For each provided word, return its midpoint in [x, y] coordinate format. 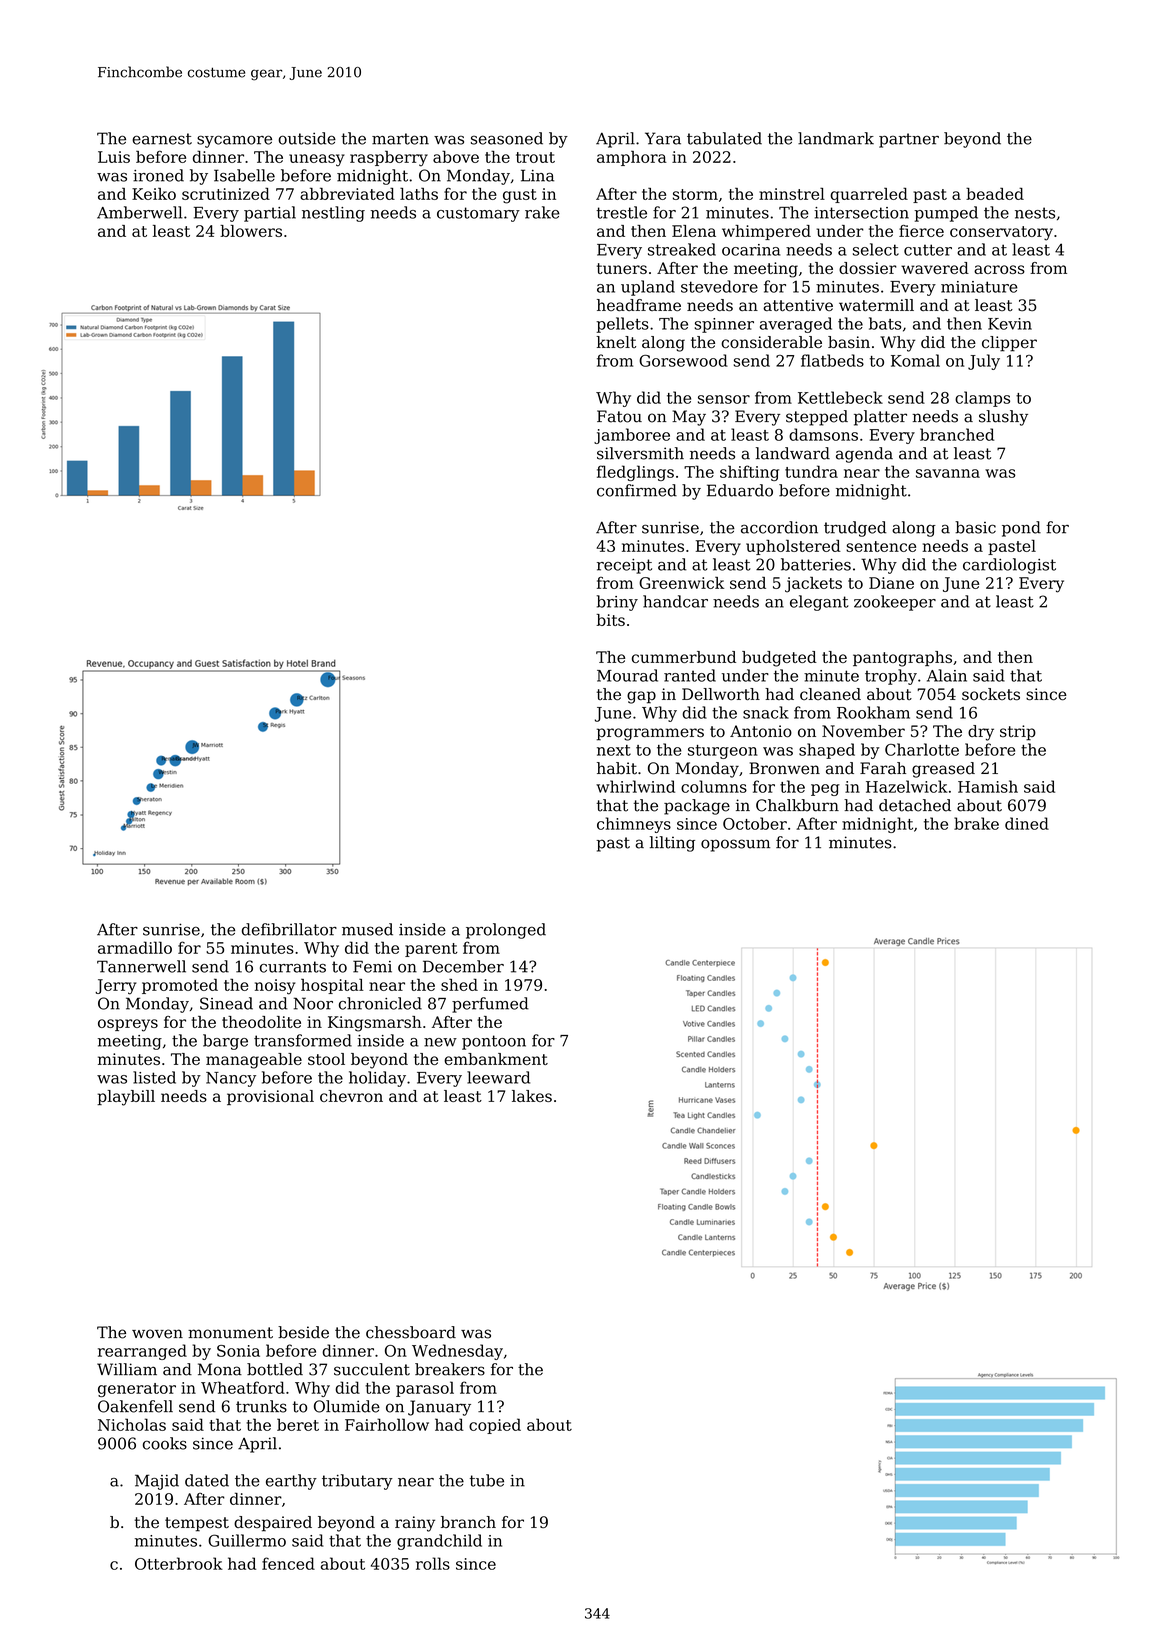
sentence [881, 546]
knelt [616, 342]
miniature [979, 287]
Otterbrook [179, 1563]
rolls [433, 1563]
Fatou [619, 416]
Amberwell [139, 212]
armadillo [135, 947]
